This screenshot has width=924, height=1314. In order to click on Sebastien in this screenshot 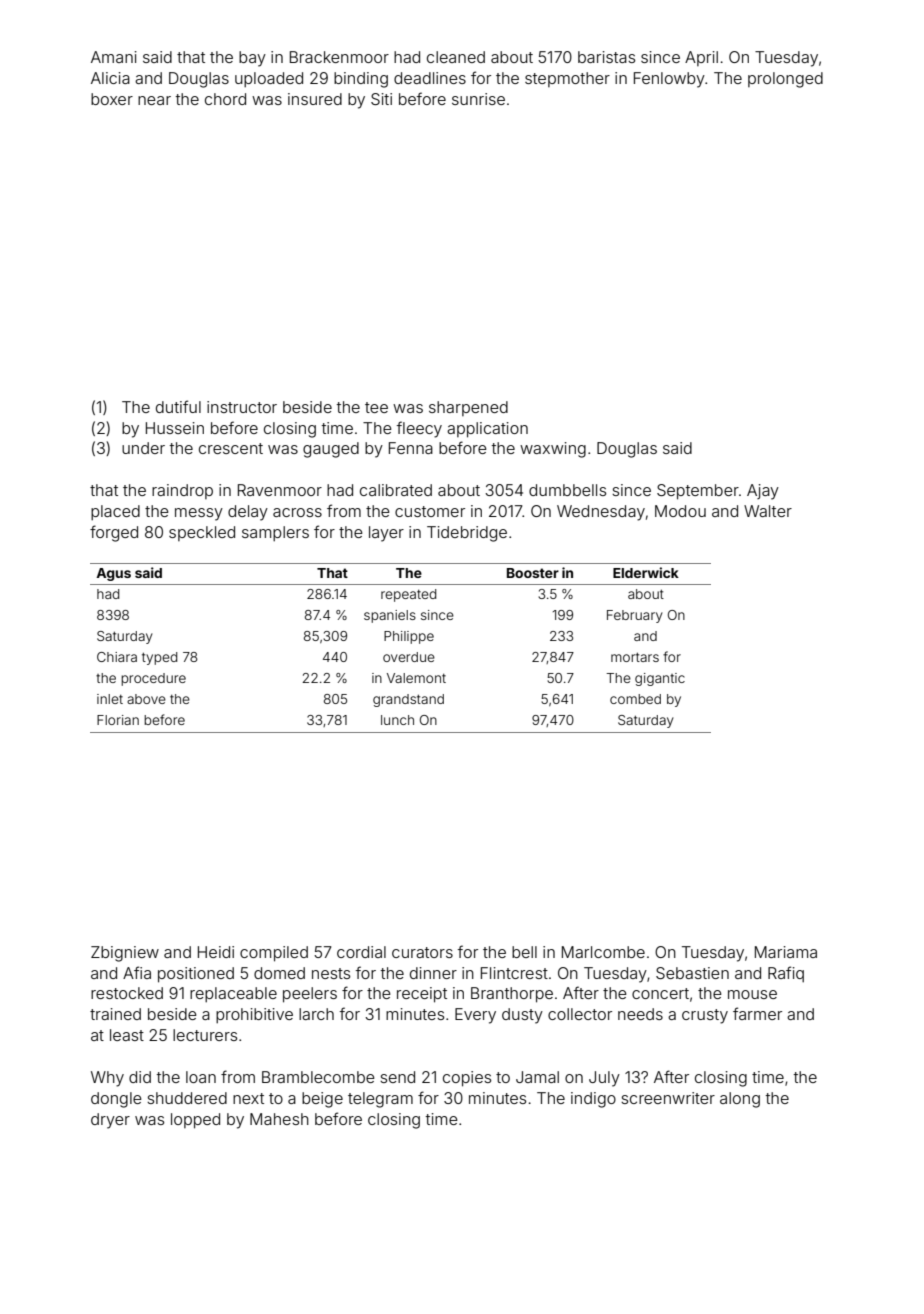, I will do `click(692, 973)`.
